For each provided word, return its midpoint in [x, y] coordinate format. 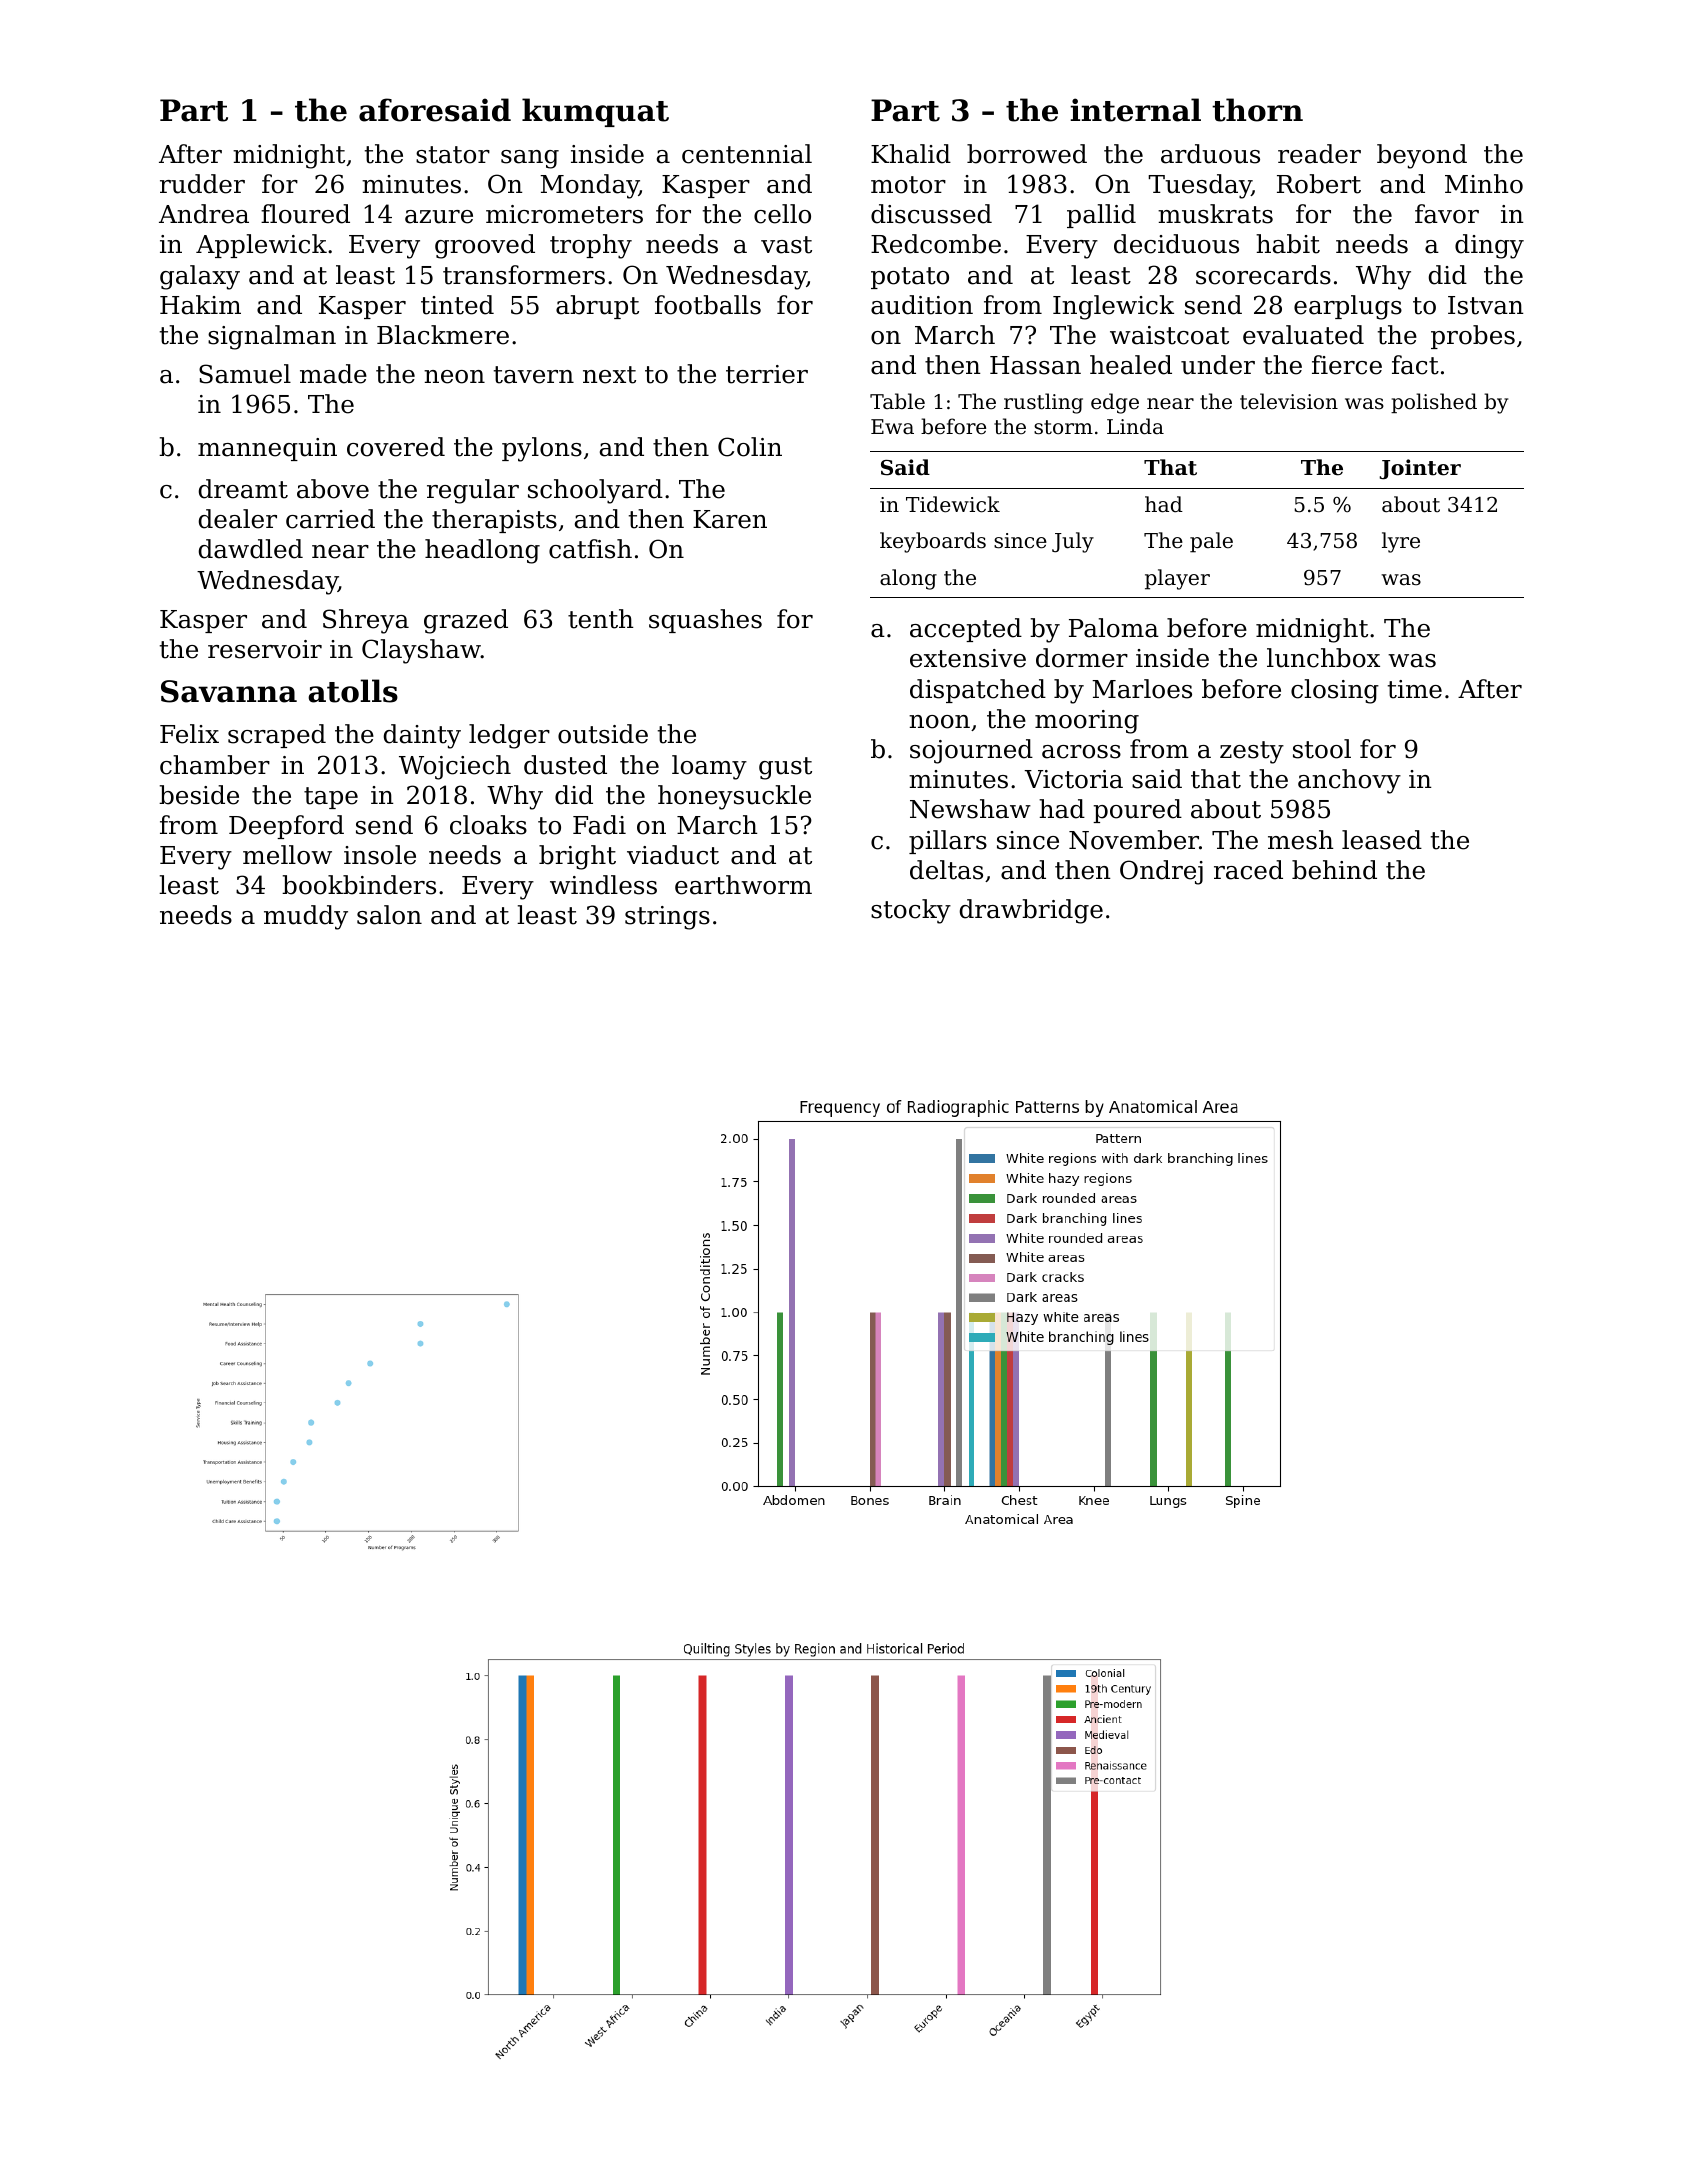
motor [908, 185]
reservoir [265, 649]
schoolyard [595, 491]
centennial [747, 154]
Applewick [261, 246]
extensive [968, 658]
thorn [1257, 110]
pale [1211, 542]
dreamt [243, 489]
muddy [306, 917]
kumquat [595, 112]
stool [1322, 749]
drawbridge [1031, 911]
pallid [1101, 216]
